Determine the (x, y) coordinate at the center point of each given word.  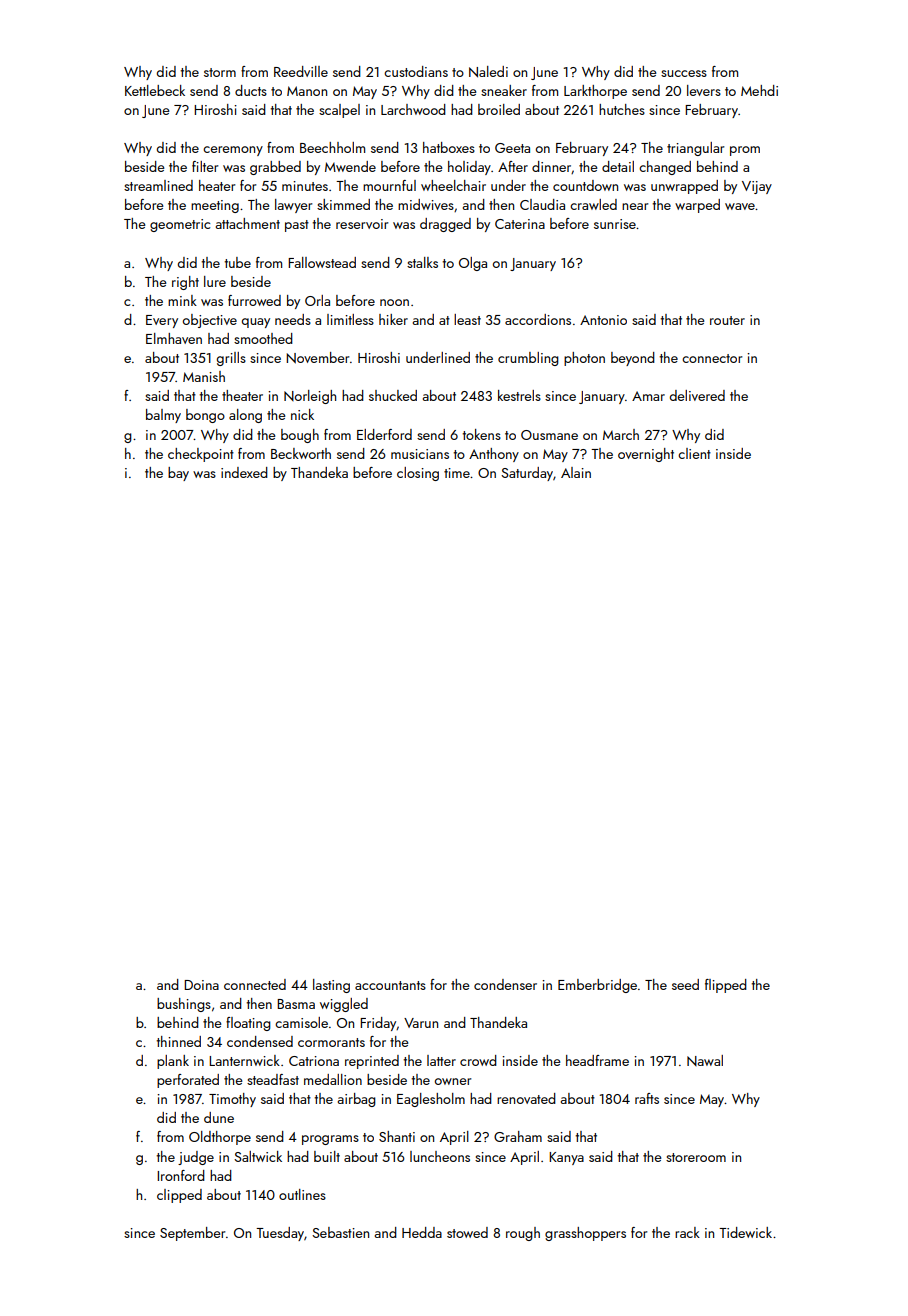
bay (178, 474)
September (192, 1234)
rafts (647, 1098)
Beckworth (301, 453)
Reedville (301, 71)
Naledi (488, 72)
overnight (646, 455)
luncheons (440, 1156)
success (684, 73)
